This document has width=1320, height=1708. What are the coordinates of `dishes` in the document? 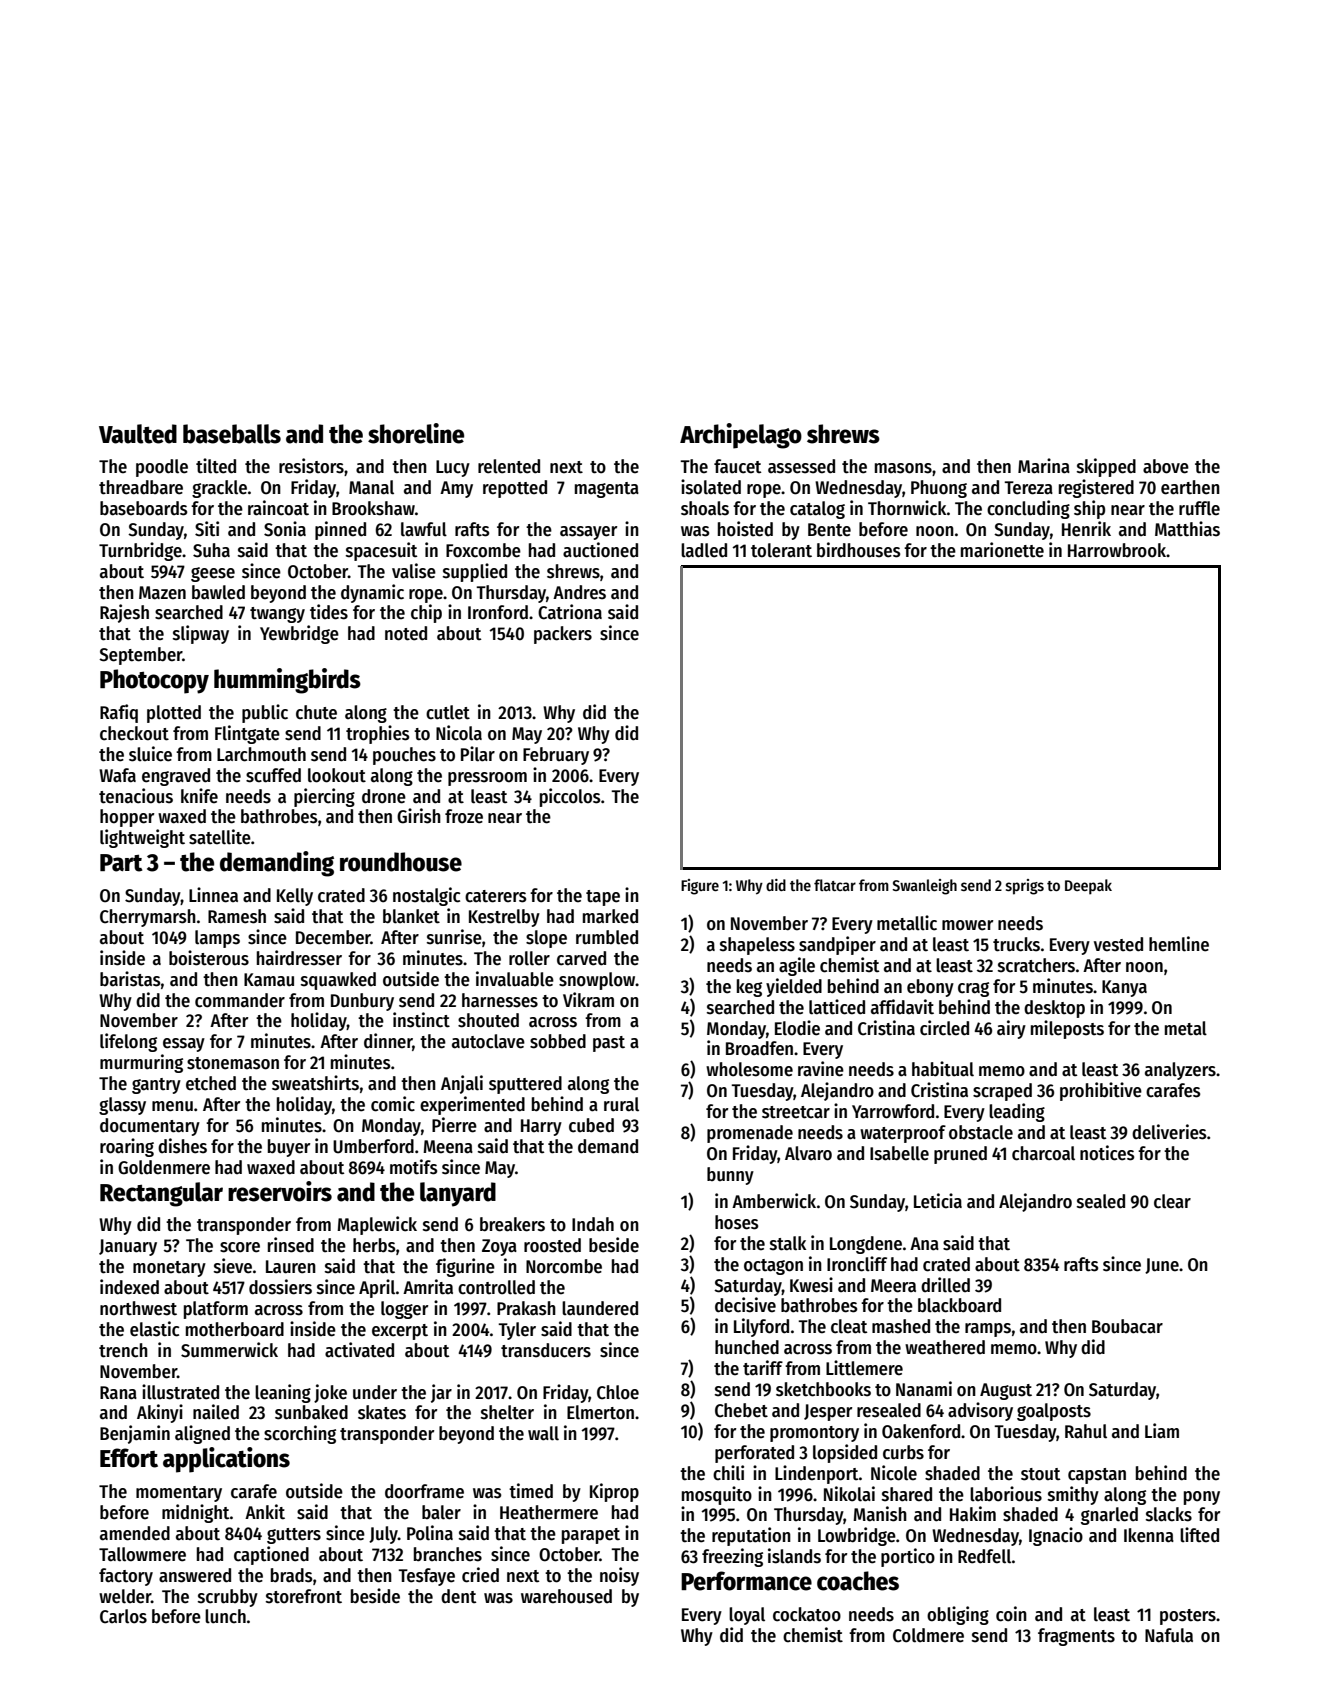 It's located at (182, 1146).
